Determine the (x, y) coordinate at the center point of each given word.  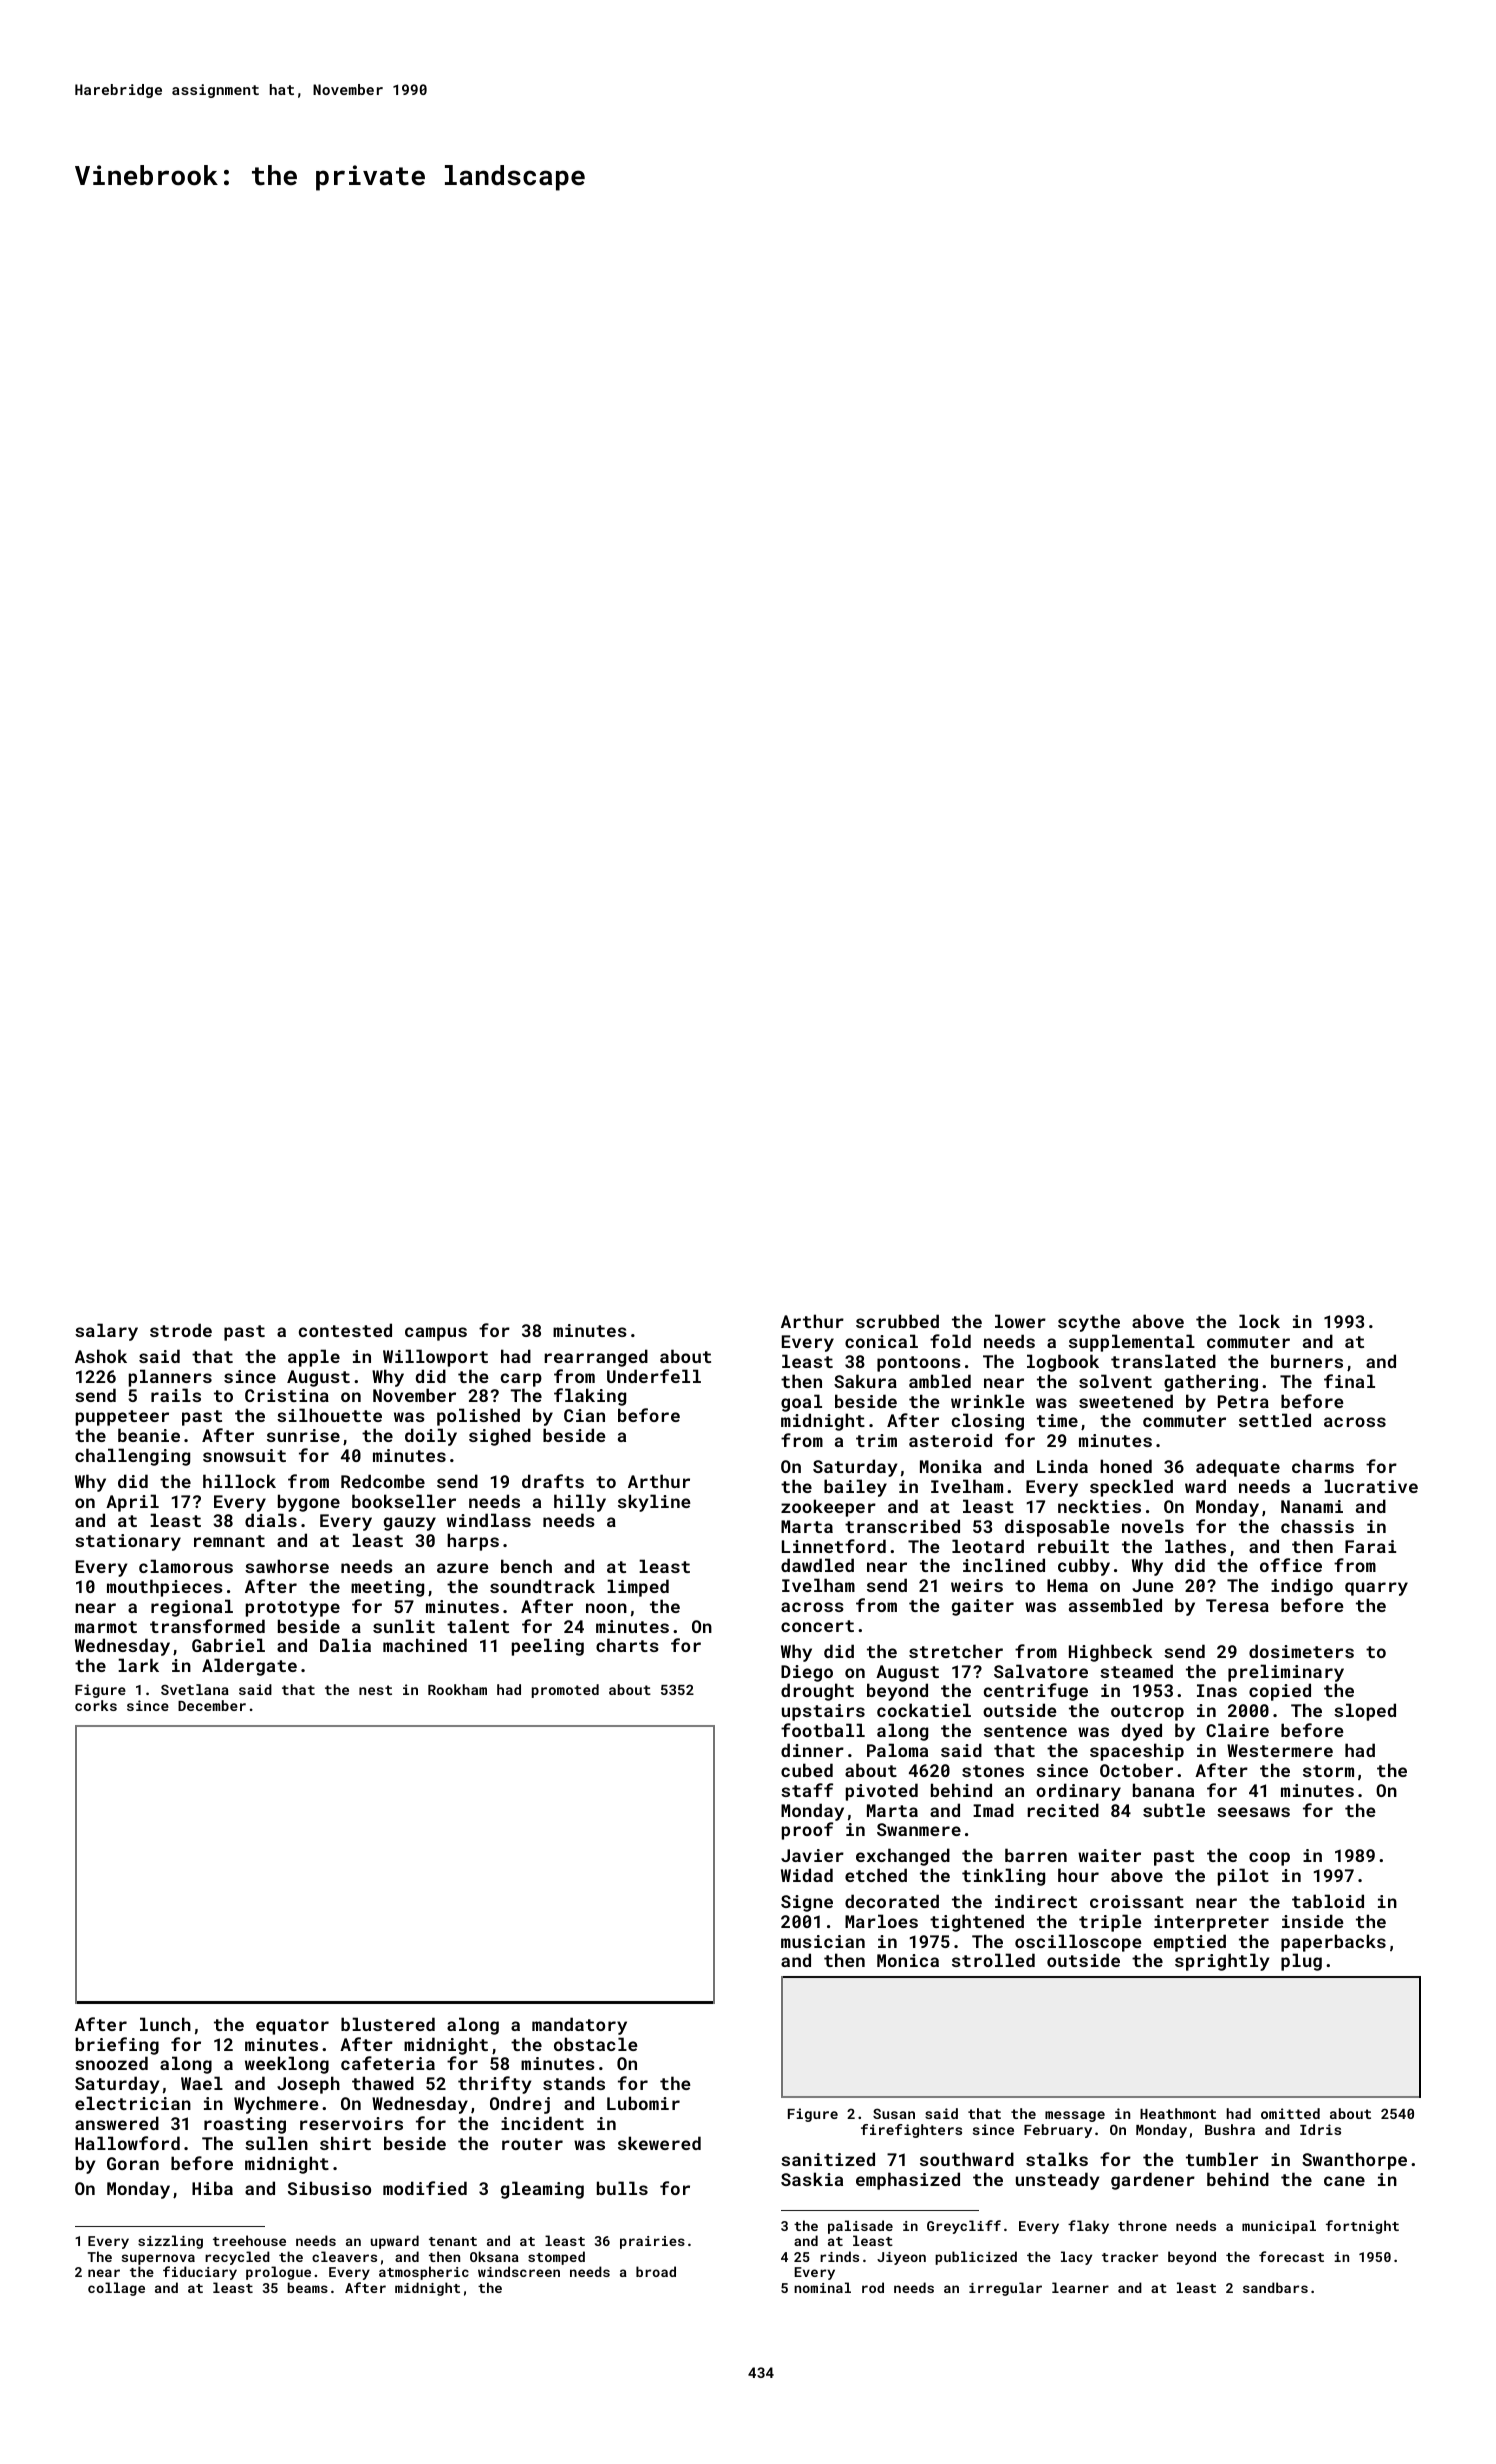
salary (106, 1332)
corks (96, 1705)
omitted (1290, 2113)
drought (817, 1692)
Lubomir (643, 2103)
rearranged (596, 1358)
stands (574, 2083)
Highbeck (1111, 1653)
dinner (812, 1750)
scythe (1089, 1323)
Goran (133, 2163)
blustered (388, 2024)
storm (1328, 1771)
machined (425, 1645)
